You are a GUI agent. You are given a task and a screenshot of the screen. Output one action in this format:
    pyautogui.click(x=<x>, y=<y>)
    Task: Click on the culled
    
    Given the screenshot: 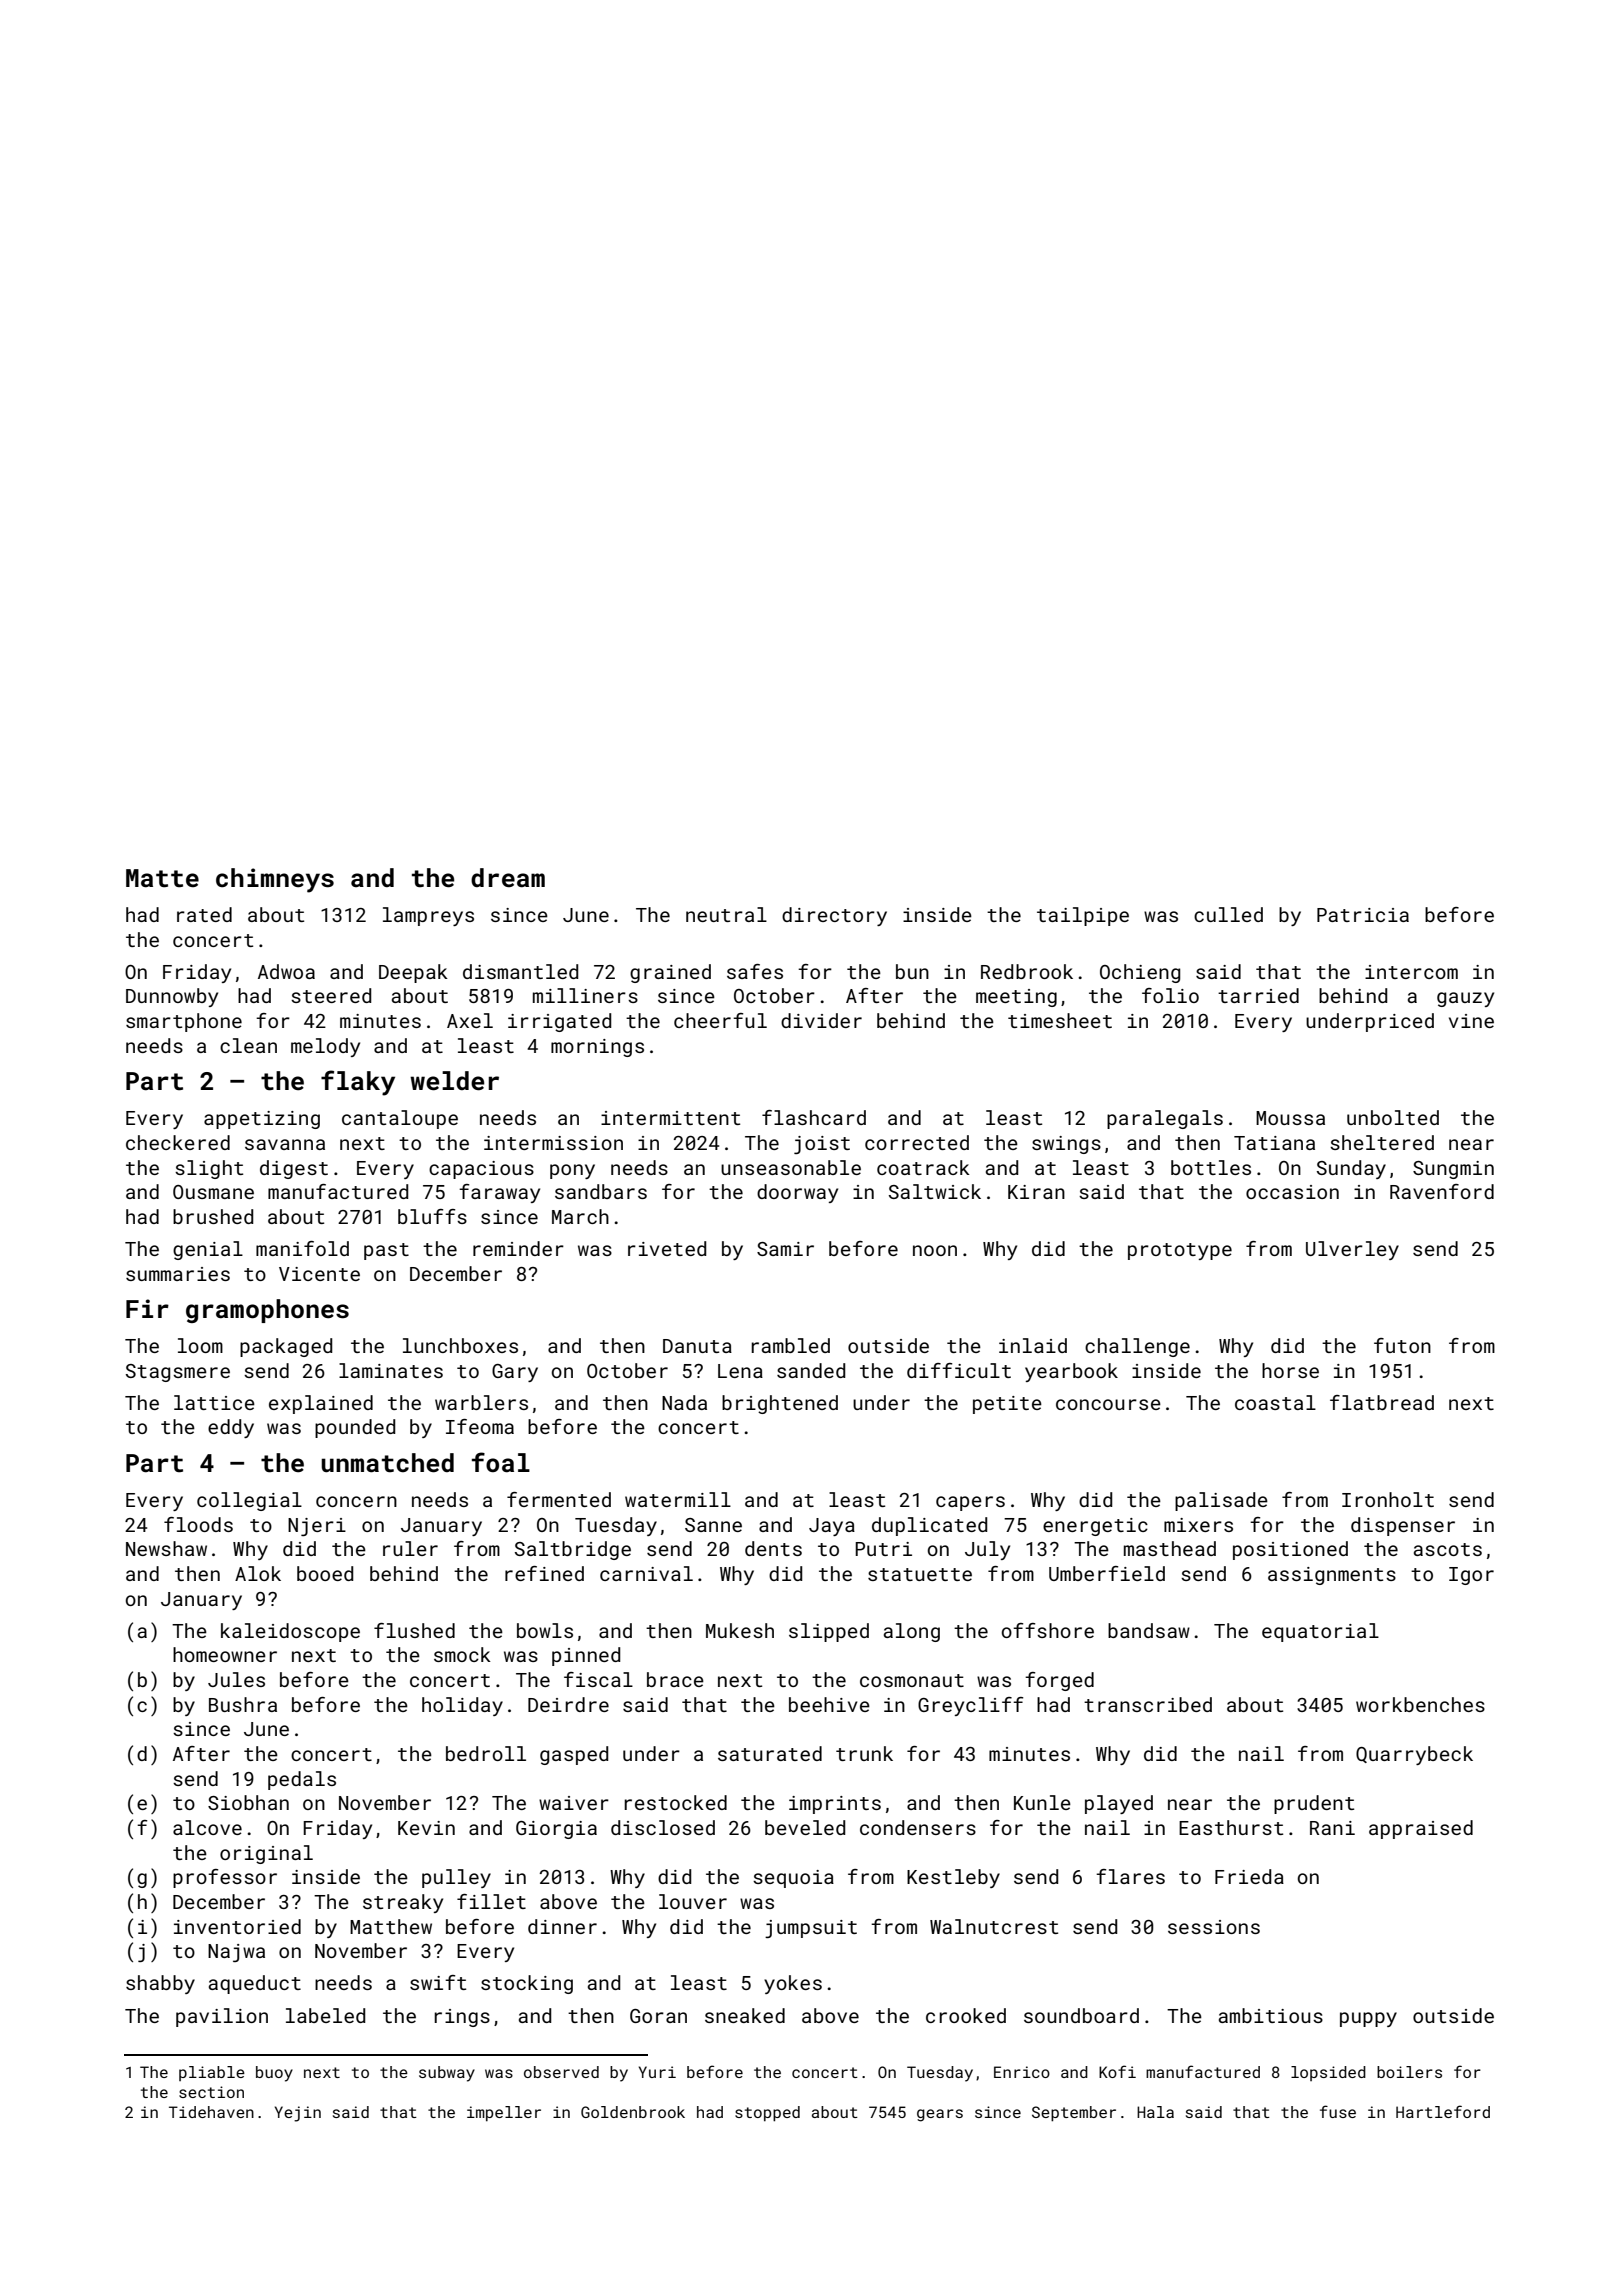 What is the action you would take?
    pyautogui.click(x=1228, y=914)
